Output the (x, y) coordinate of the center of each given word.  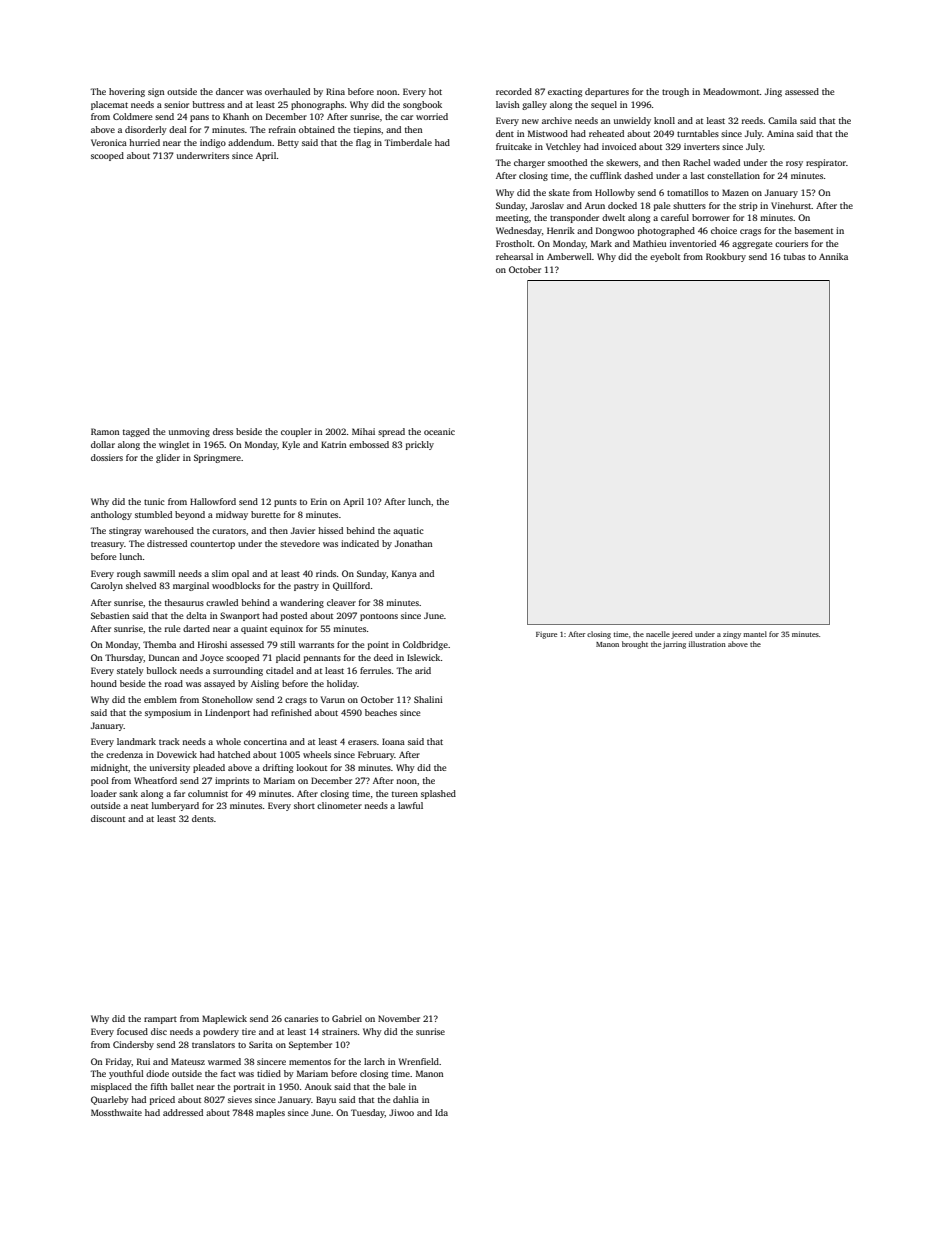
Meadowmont (731, 91)
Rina (335, 91)
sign (156, 92)
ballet (182, 1086)
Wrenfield (419, 1061)
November (399, 1018)
